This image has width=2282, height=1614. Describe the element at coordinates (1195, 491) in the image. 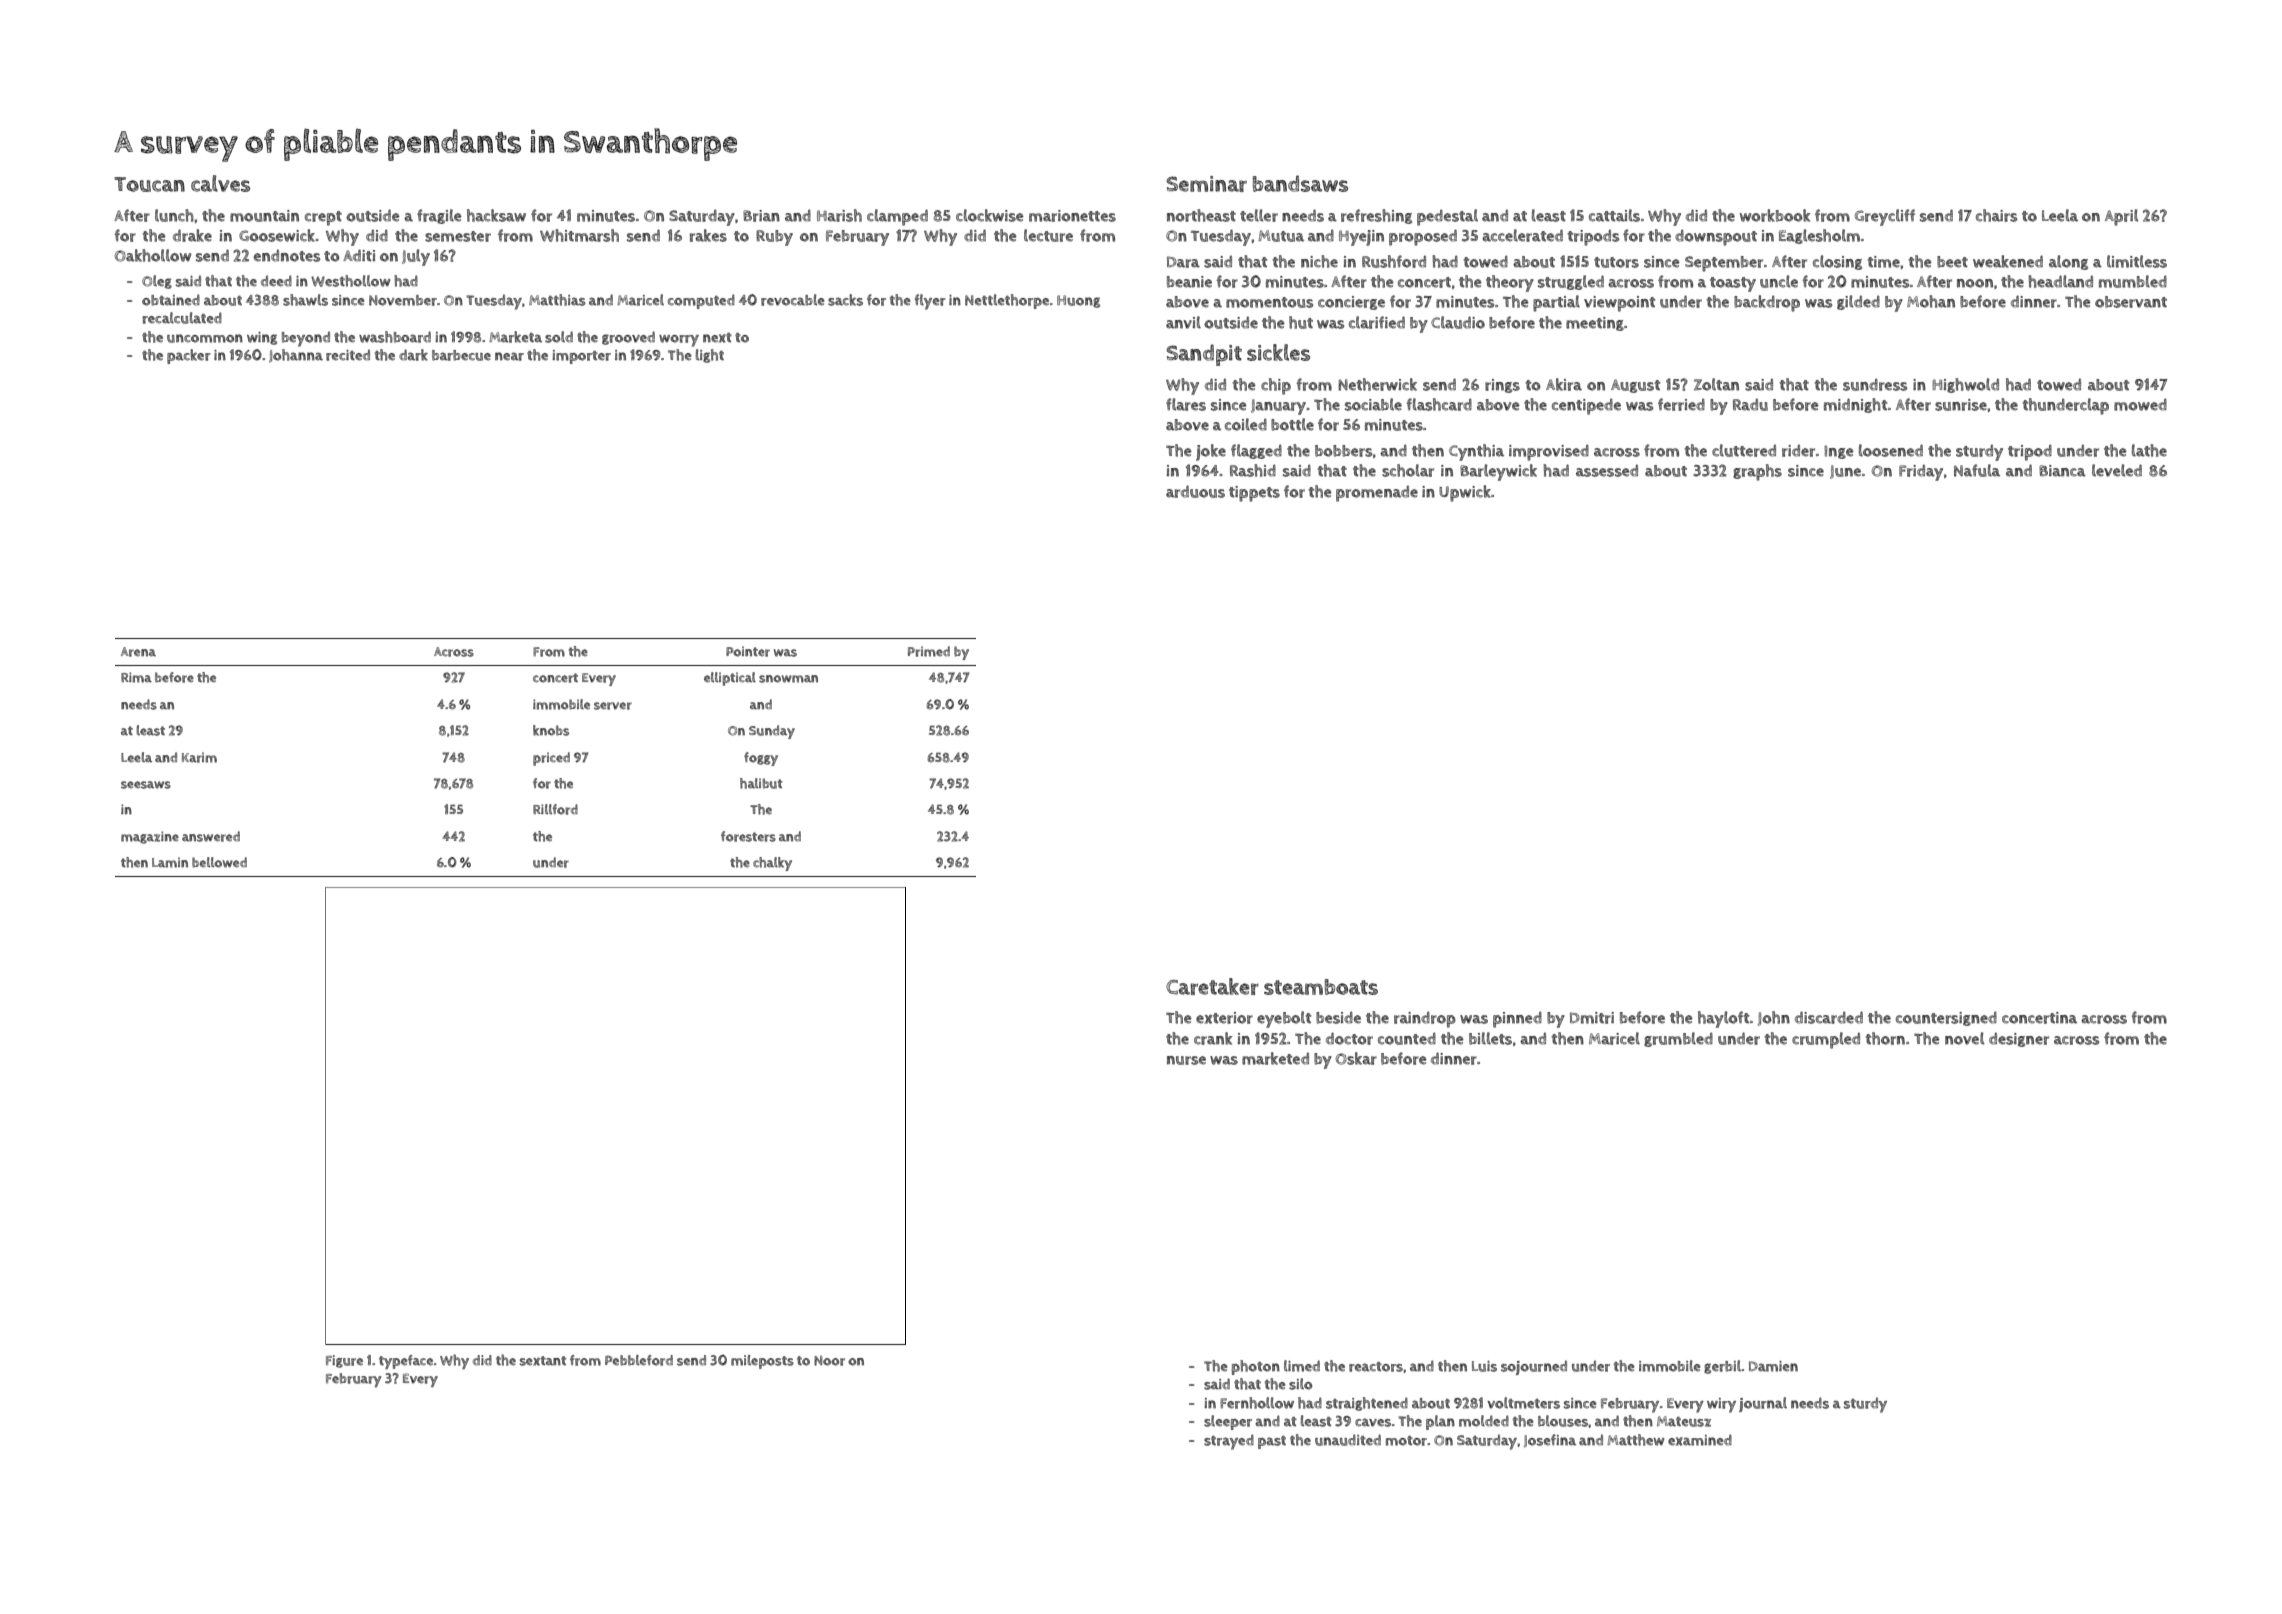

I see `arduous` at that location.
